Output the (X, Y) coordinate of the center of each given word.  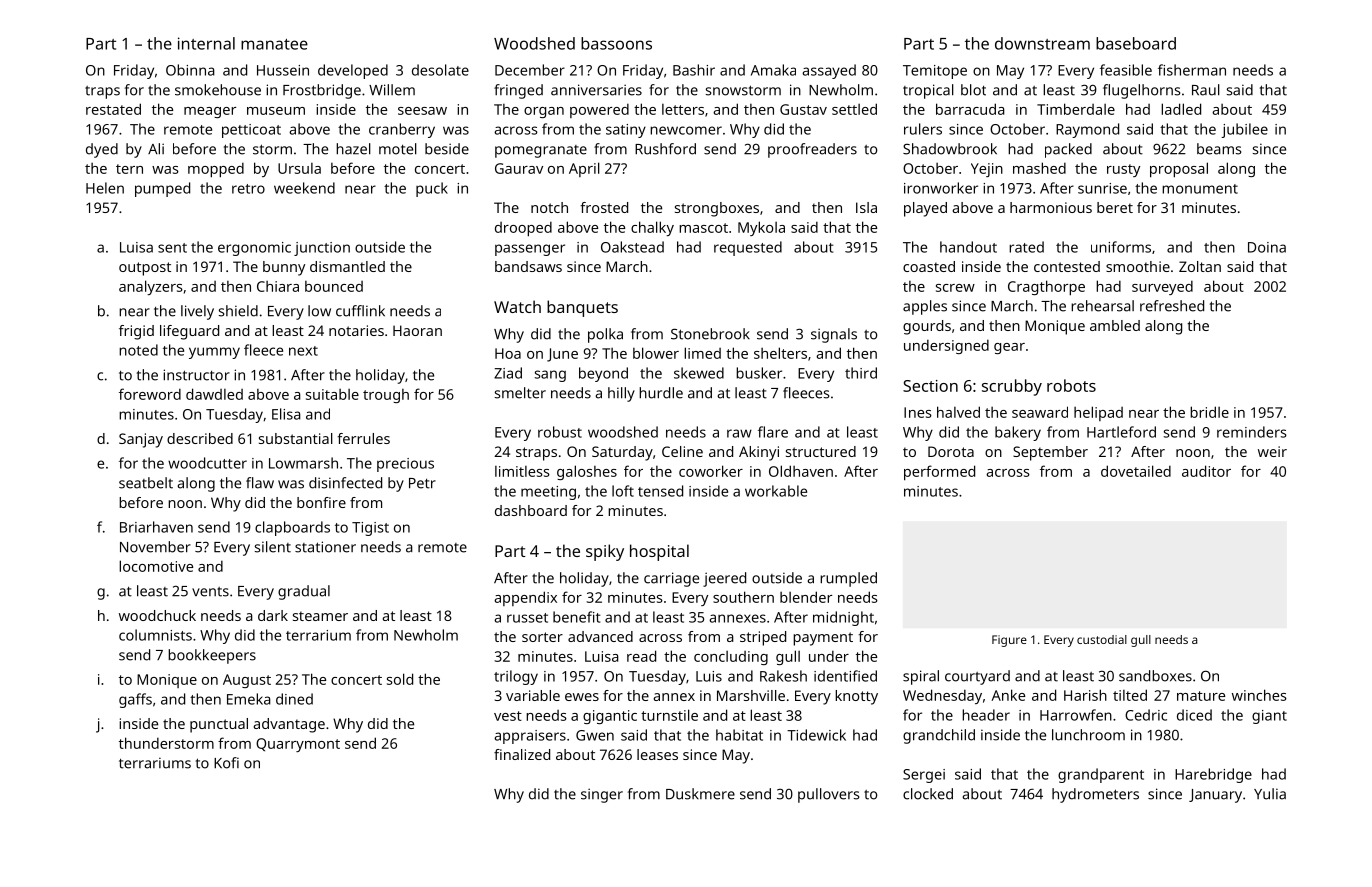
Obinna (190, 70)
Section (930, 386)
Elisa (286, 414)
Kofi (226, 763)
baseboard (1136, 43)
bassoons (616, 43)
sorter (542, 637)
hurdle (661, 393)
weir (1272, 451)
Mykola (761, 228)
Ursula (299, 168)
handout (968, 247)
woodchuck (157, 615)
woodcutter (207, 463)
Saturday (622, 453)
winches (1259, 695)
